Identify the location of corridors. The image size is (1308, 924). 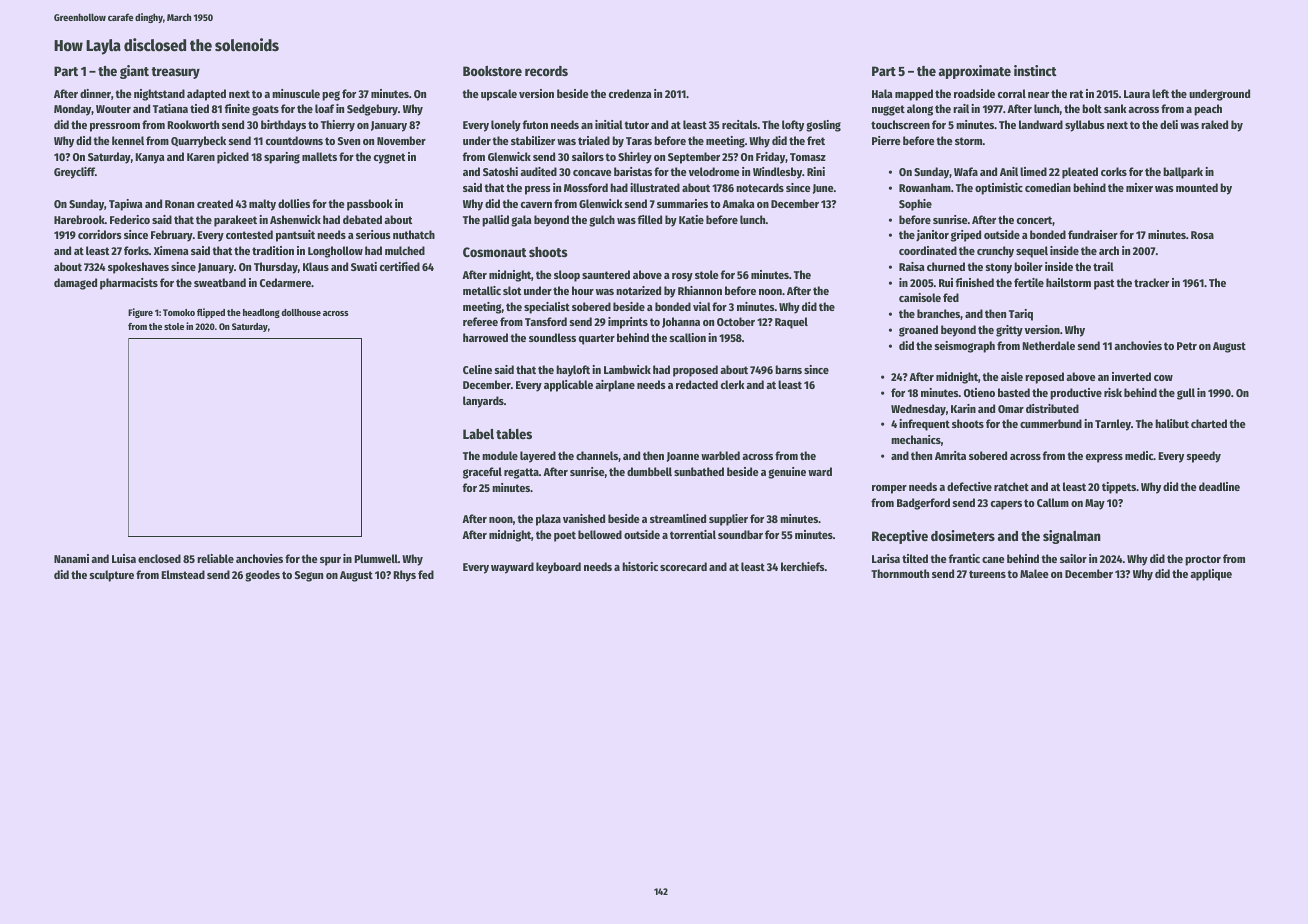
(100, 234).
